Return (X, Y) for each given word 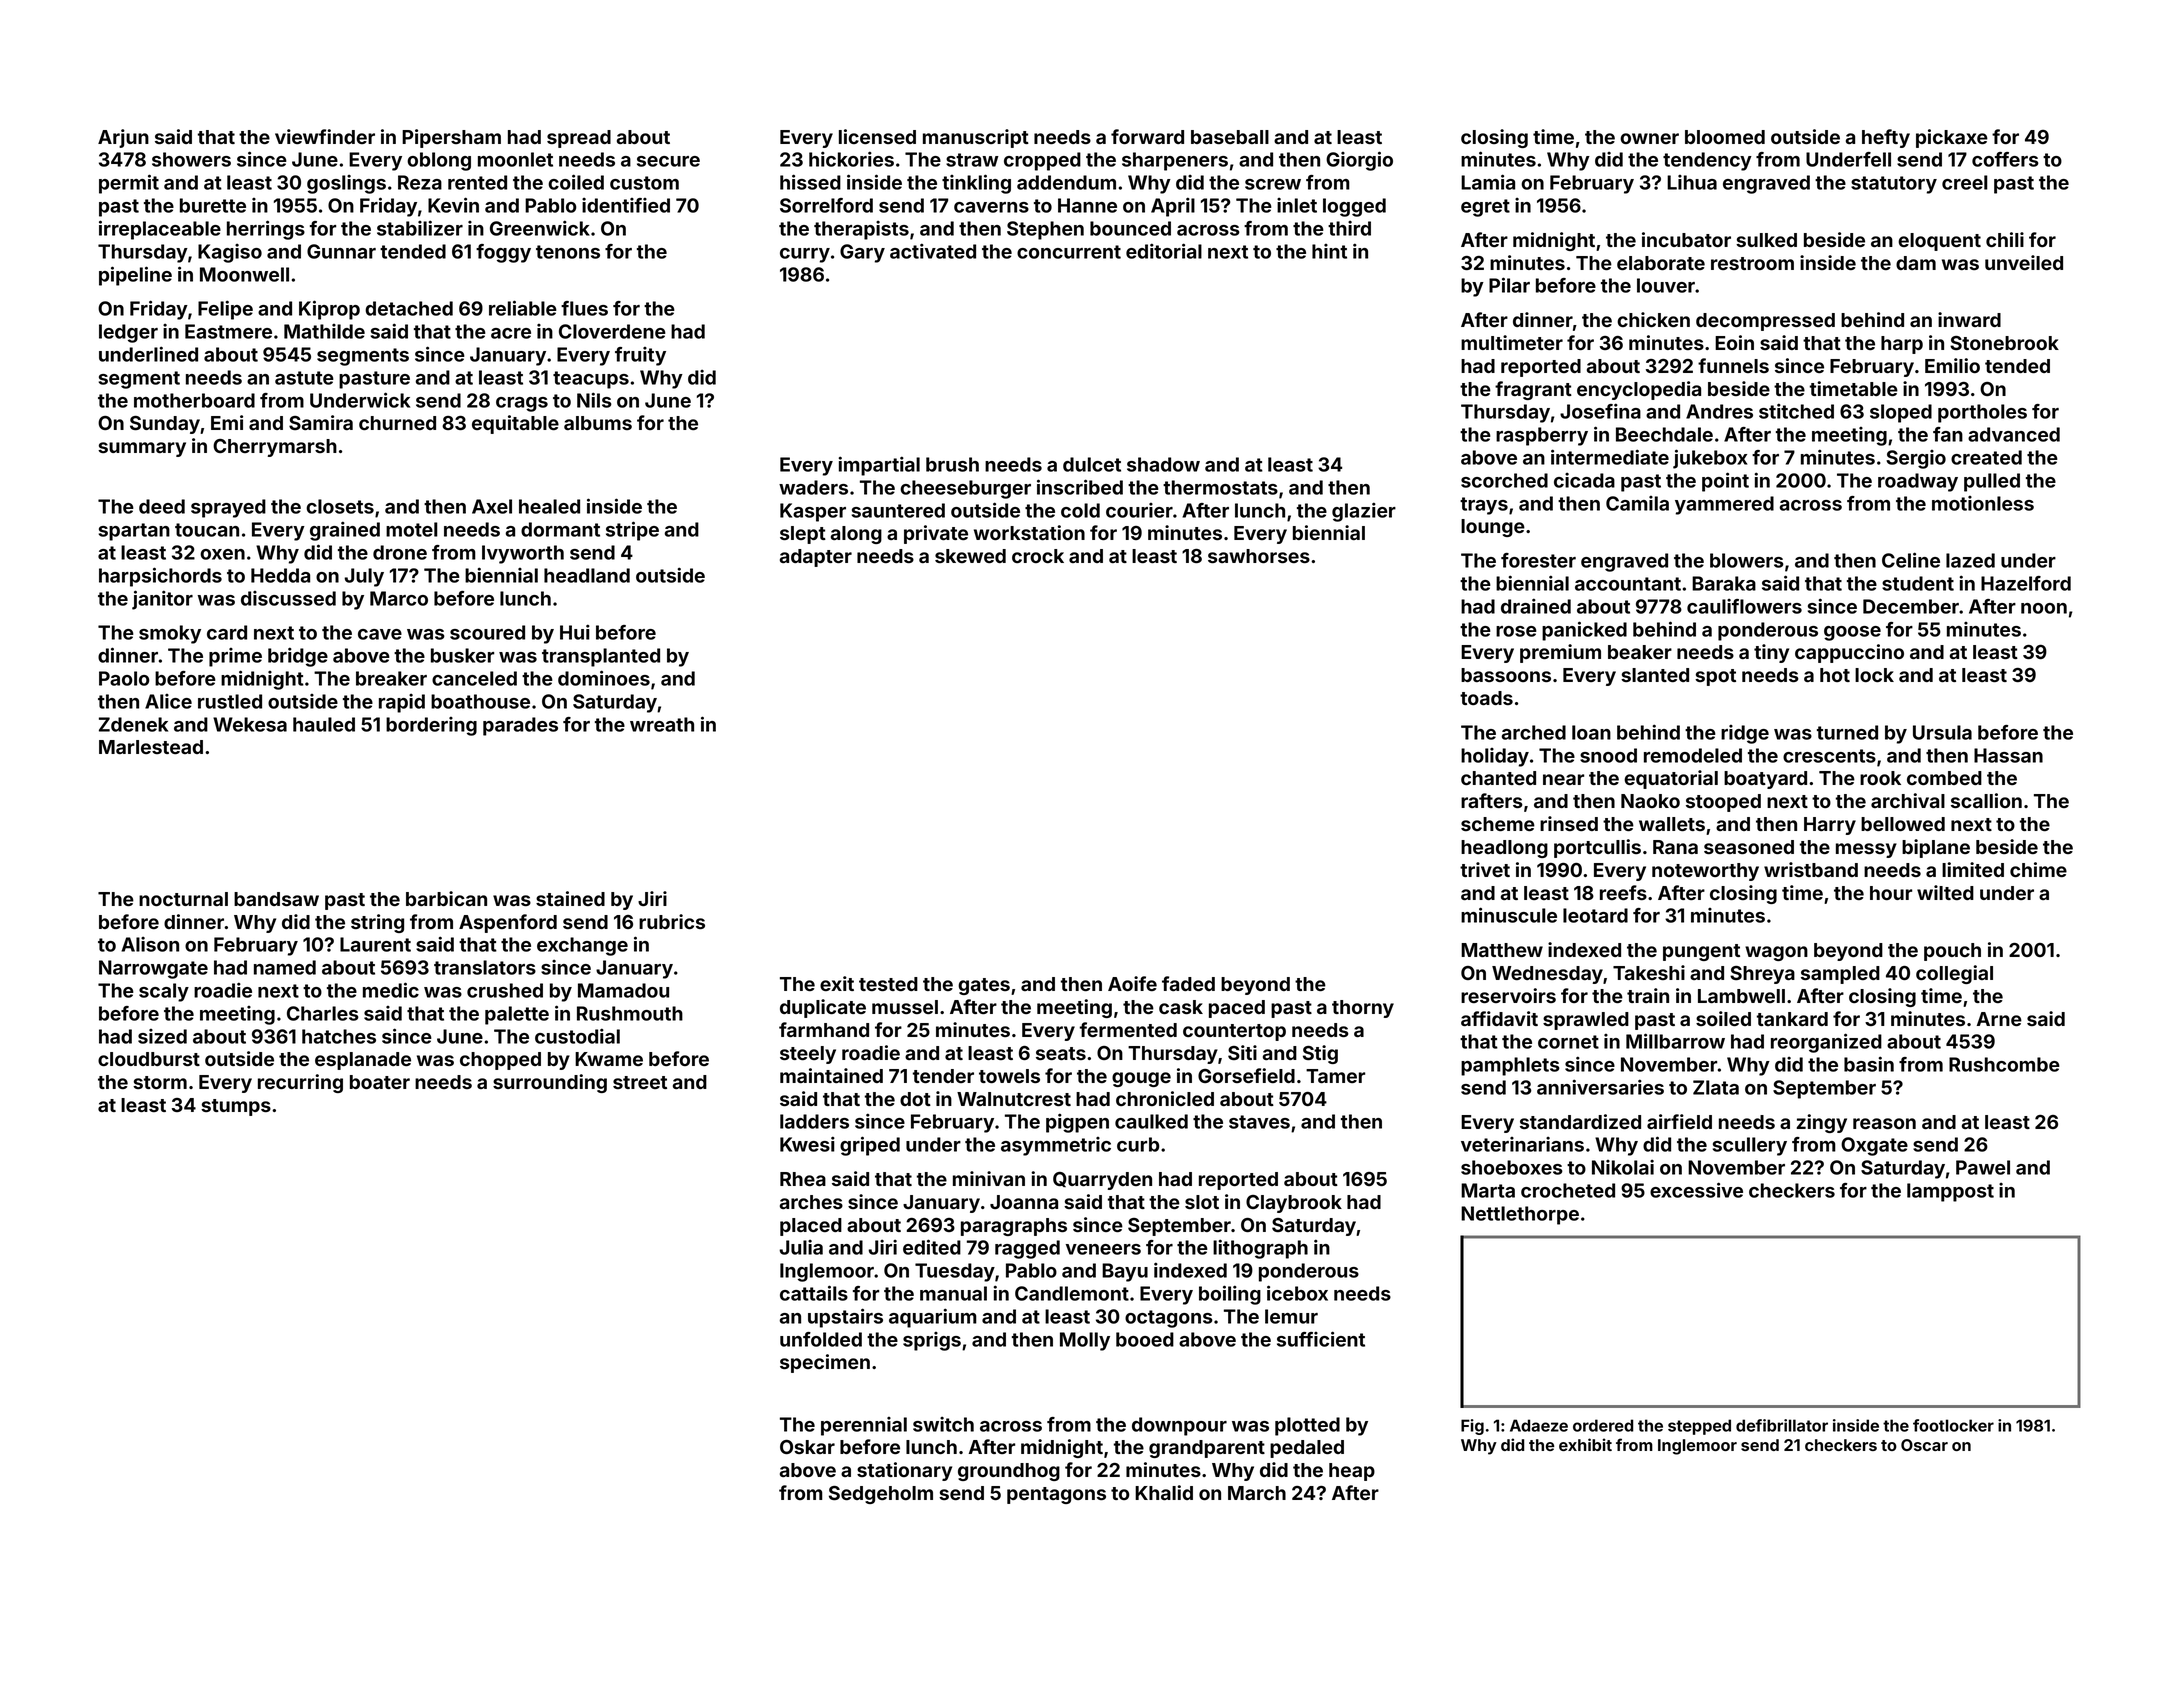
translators (485, 967)
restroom (1752, 263)
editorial (1164, 251)
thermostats (1220, 487)
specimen (825, 1363)
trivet (1485, 869)
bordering (431, 726)
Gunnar (341, 251)
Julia (801, 1247)
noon (2044, 608)
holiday (1495, 757)
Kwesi (807, 1144)
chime (2038, 869)
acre (511, 333)
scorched (1504, 480)
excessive (1696, 1190)
